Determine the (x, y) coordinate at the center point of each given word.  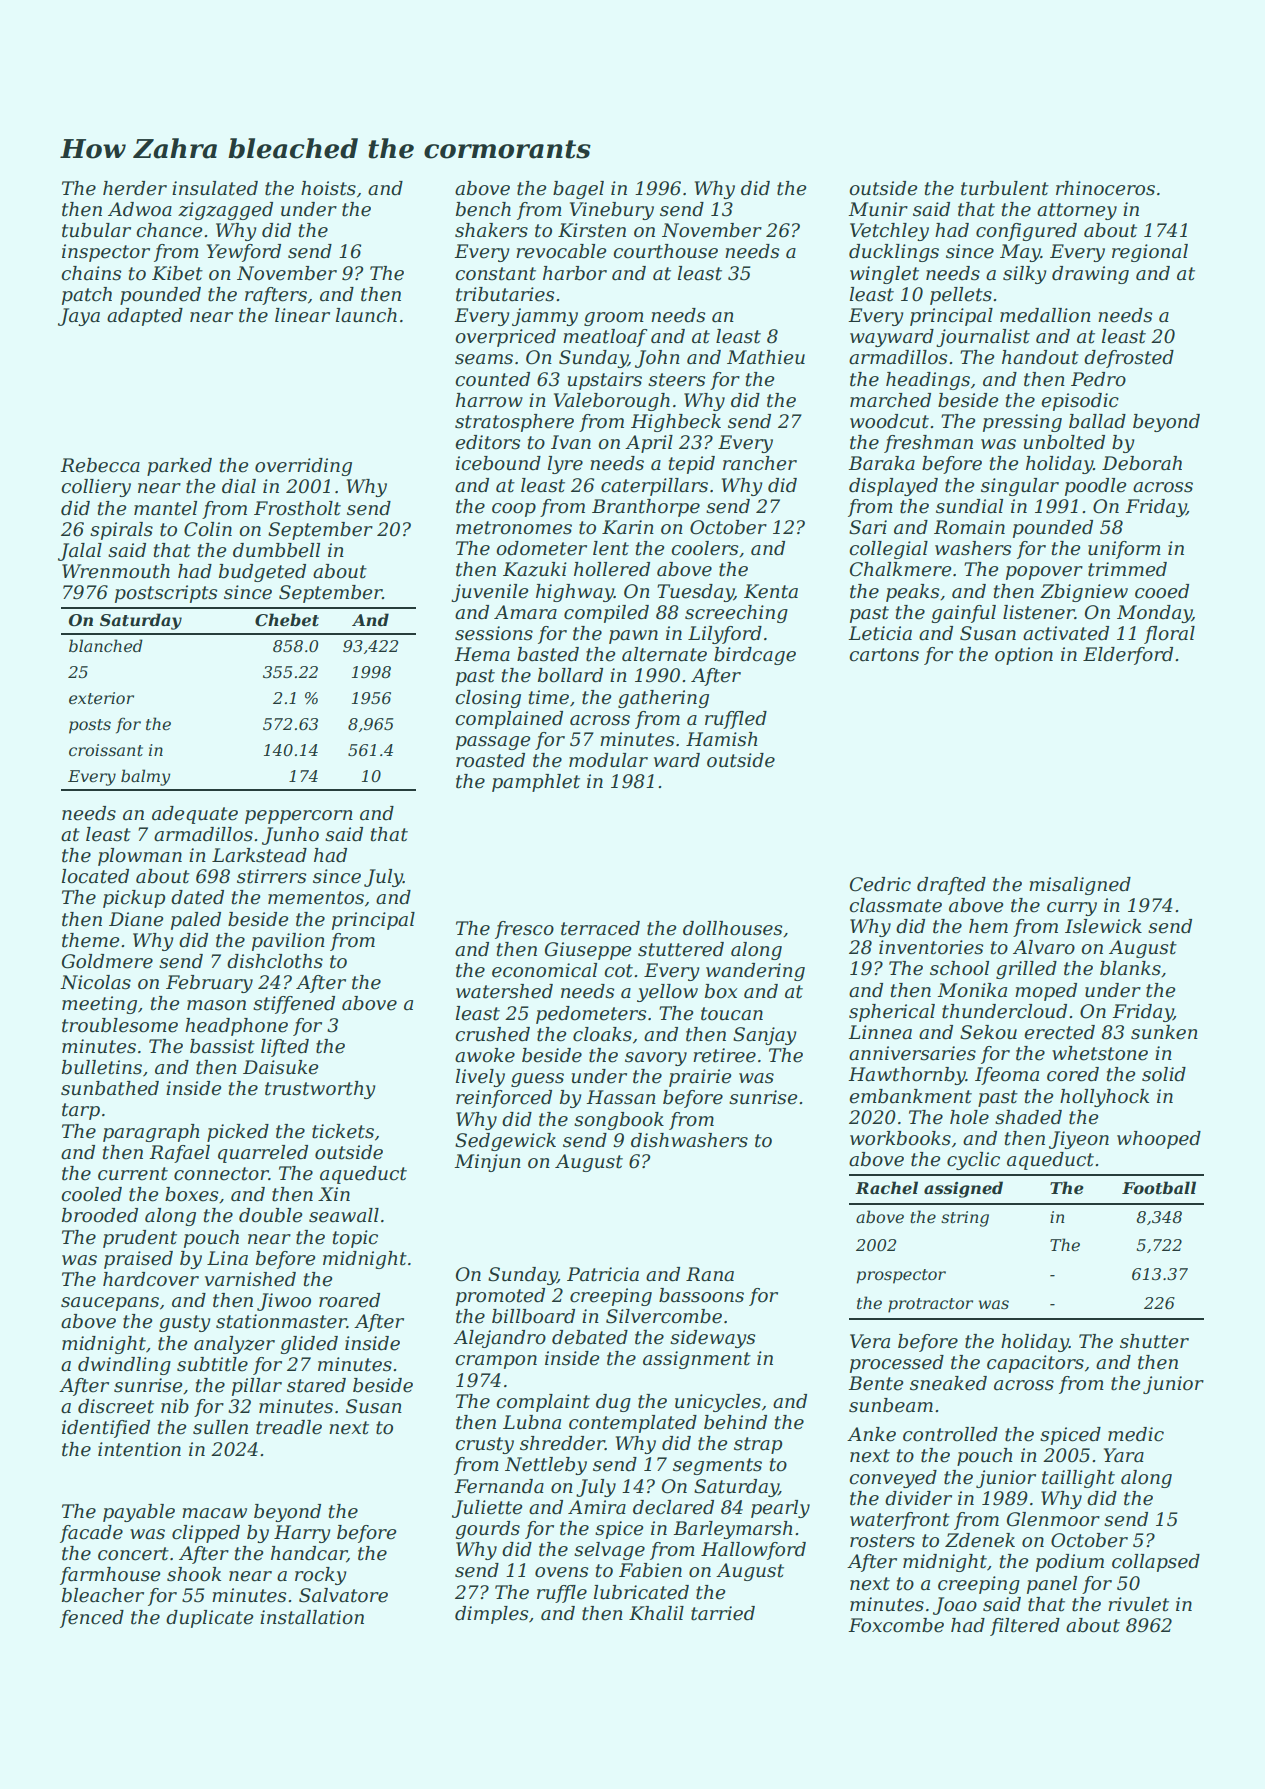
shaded (1028, 1117)
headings (928, 381)
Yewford (244, 253)
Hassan (621, 1097)
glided (309, 1345)
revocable (561, 251)
